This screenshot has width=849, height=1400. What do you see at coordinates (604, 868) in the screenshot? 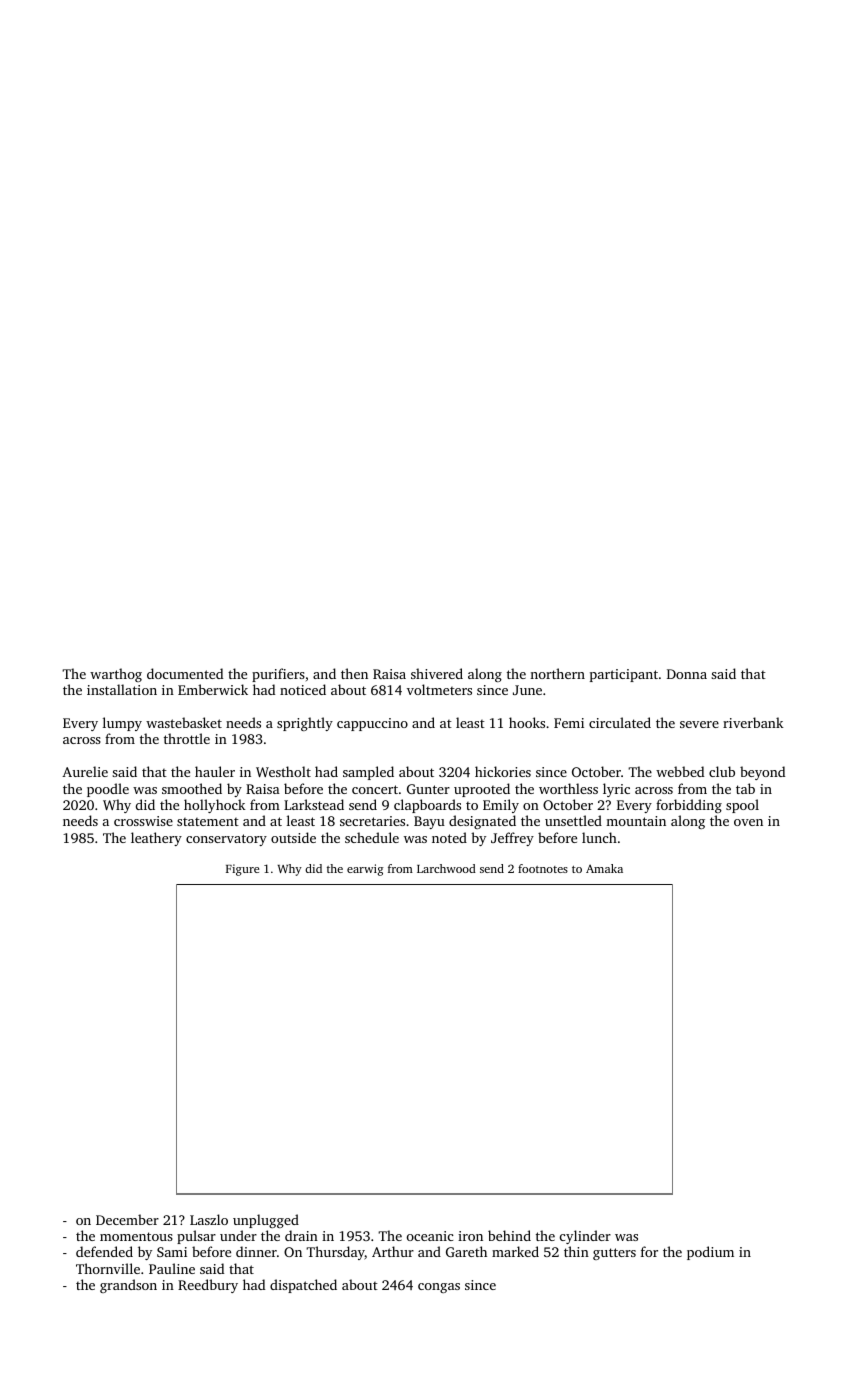
I see `Amaka` at bounding box center [604, 868].
